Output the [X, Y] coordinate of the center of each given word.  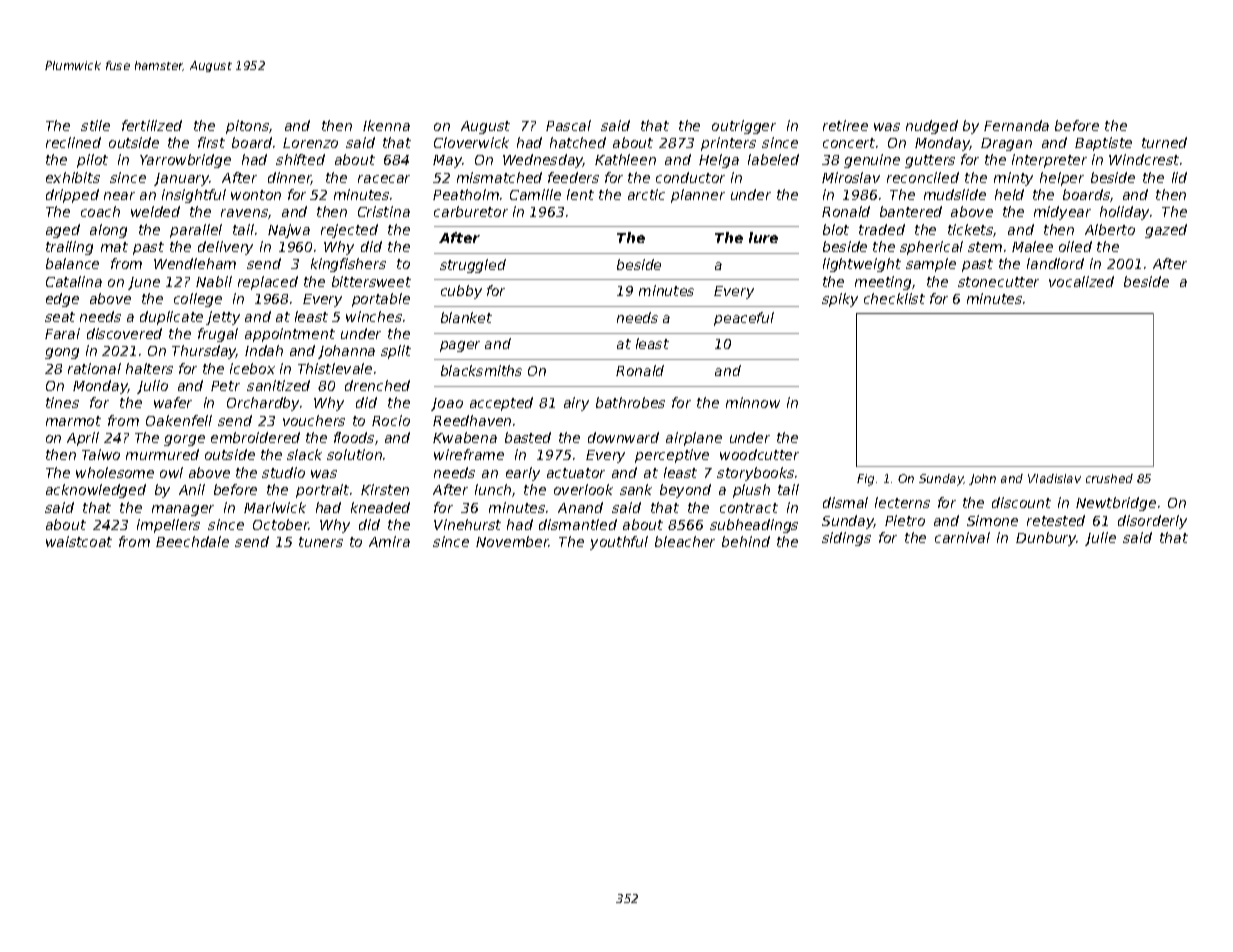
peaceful [744, 319]
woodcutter [759, 454]
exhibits [73, 177]
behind [746, 541]
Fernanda [1016, 125]
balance [72, 263]
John [982, 479]
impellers [168, 526]
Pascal [568, 125]
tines [62, 402]
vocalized [1081, 281]
